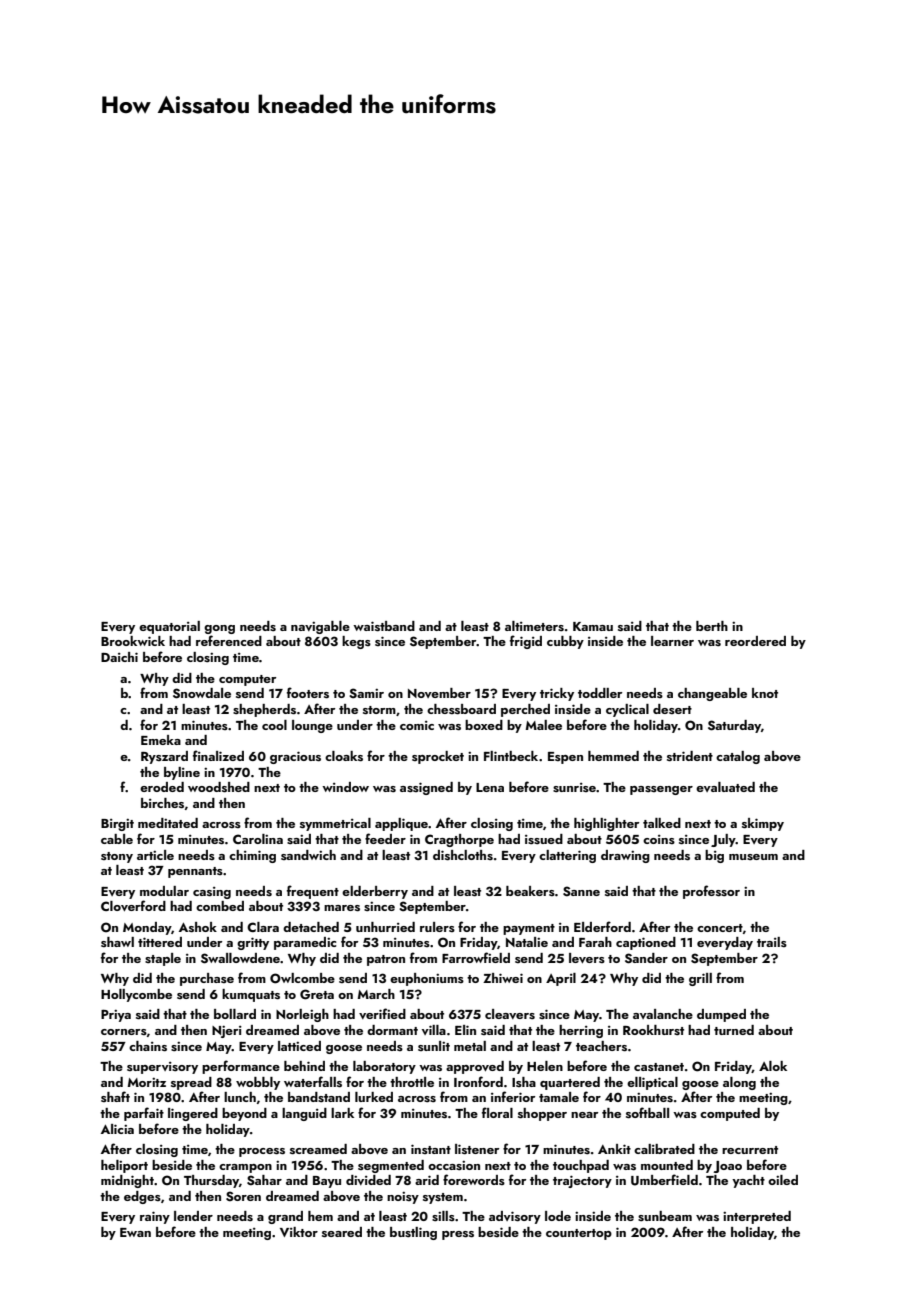  I want to click on equatorial, so click(169, 627).
